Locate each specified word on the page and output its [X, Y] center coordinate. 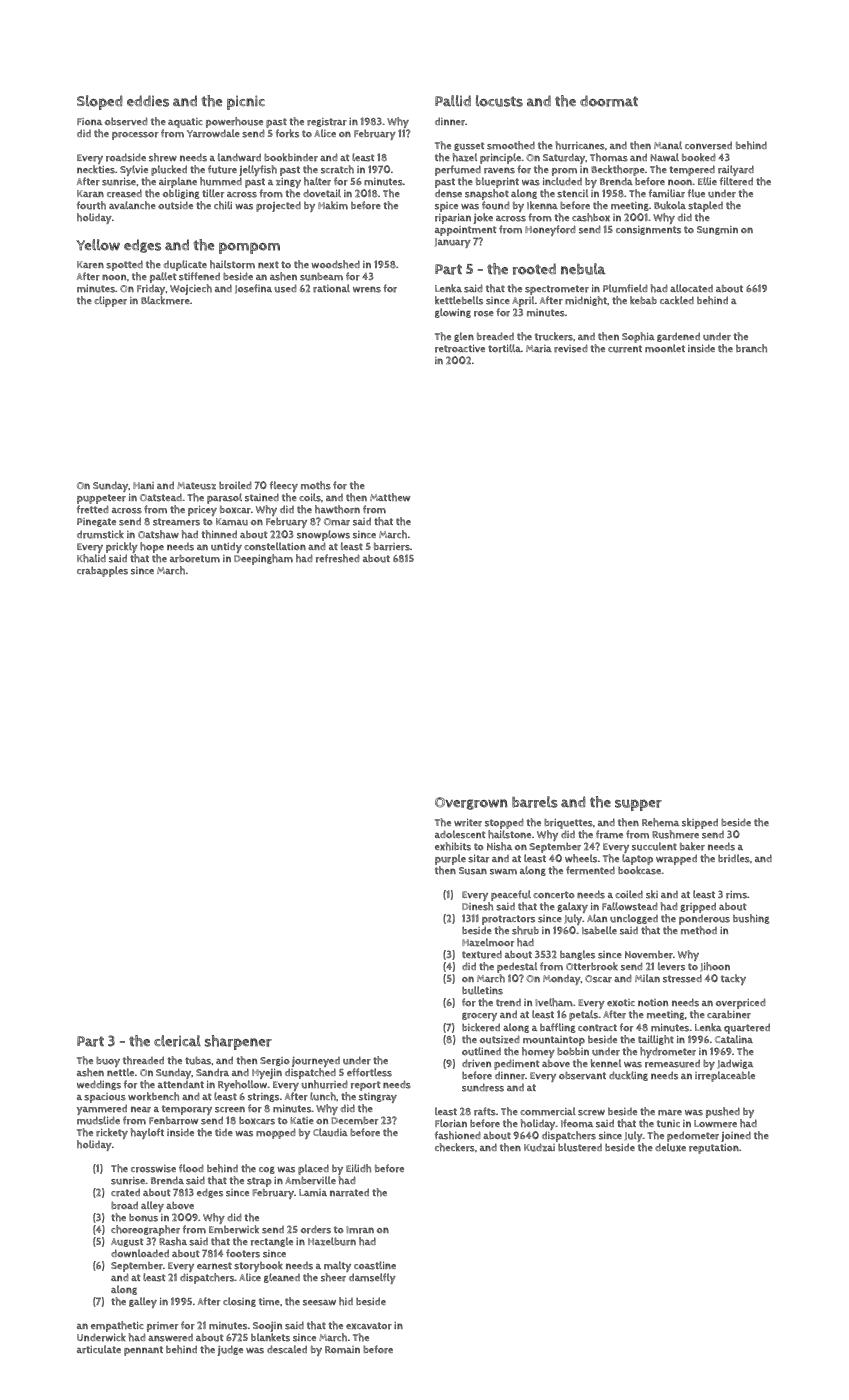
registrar [327, 122]
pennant [143, 1351]
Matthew [390, 497]
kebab [643, 300]
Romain [342, 1349]
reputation [714, 1149]
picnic [246, 102]
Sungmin [717, 230]
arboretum [195, 558]
